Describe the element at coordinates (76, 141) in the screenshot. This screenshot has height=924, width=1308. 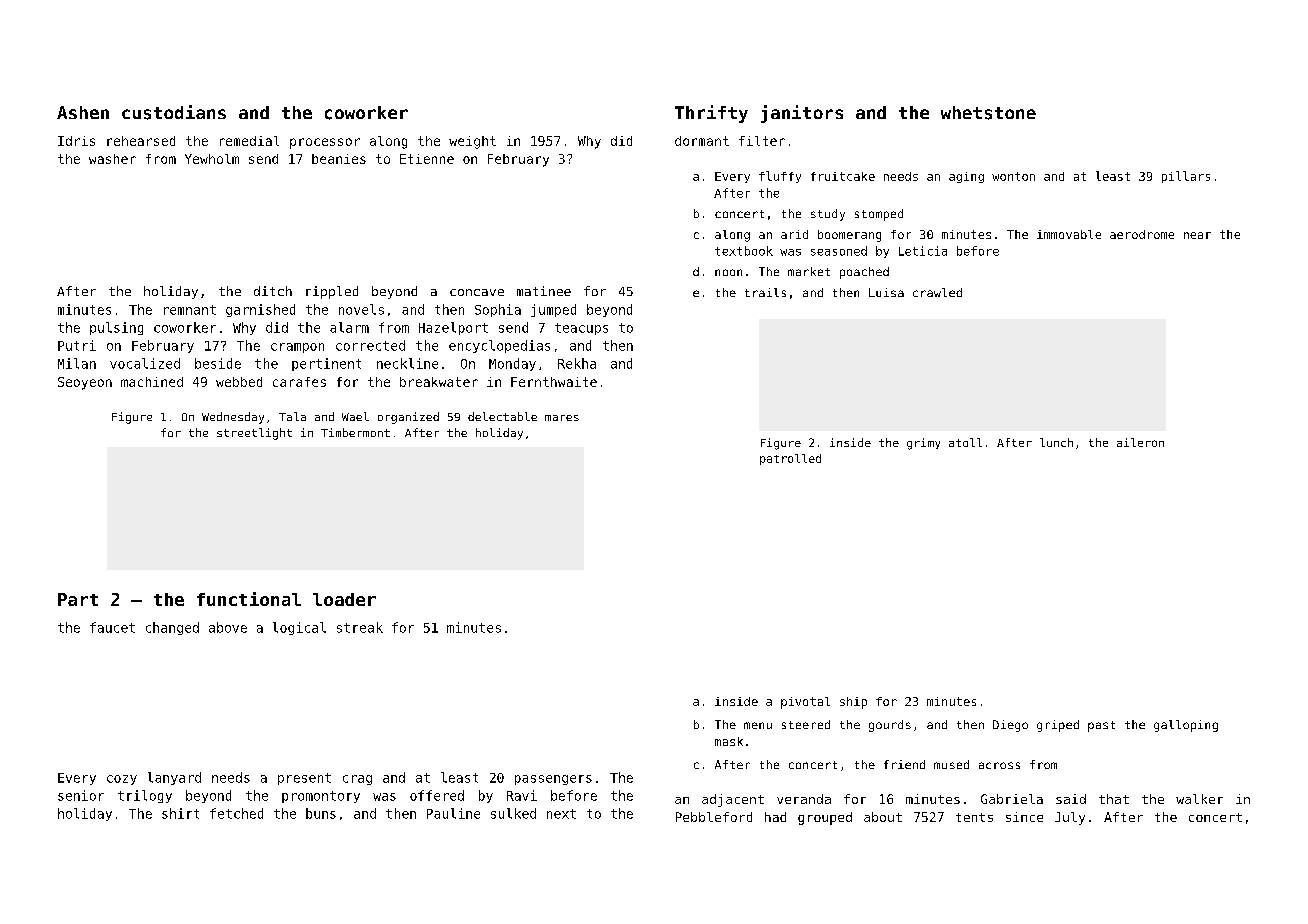
I see `Idris` at that location.
